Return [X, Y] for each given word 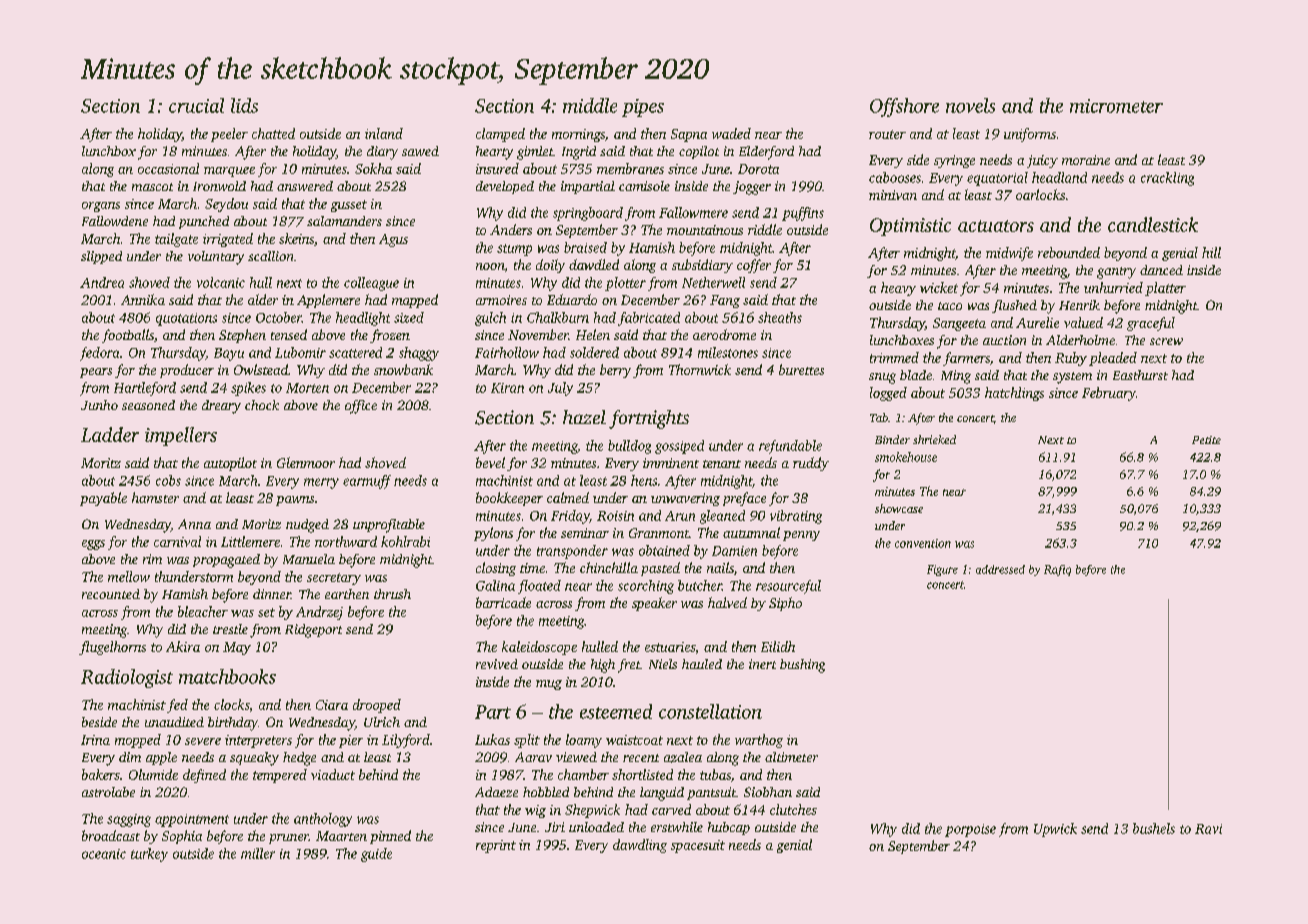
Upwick [1055, 830]
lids [244, 105]
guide [376, 855]
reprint [496, 846]
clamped [500, 135]
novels [970, 105]
